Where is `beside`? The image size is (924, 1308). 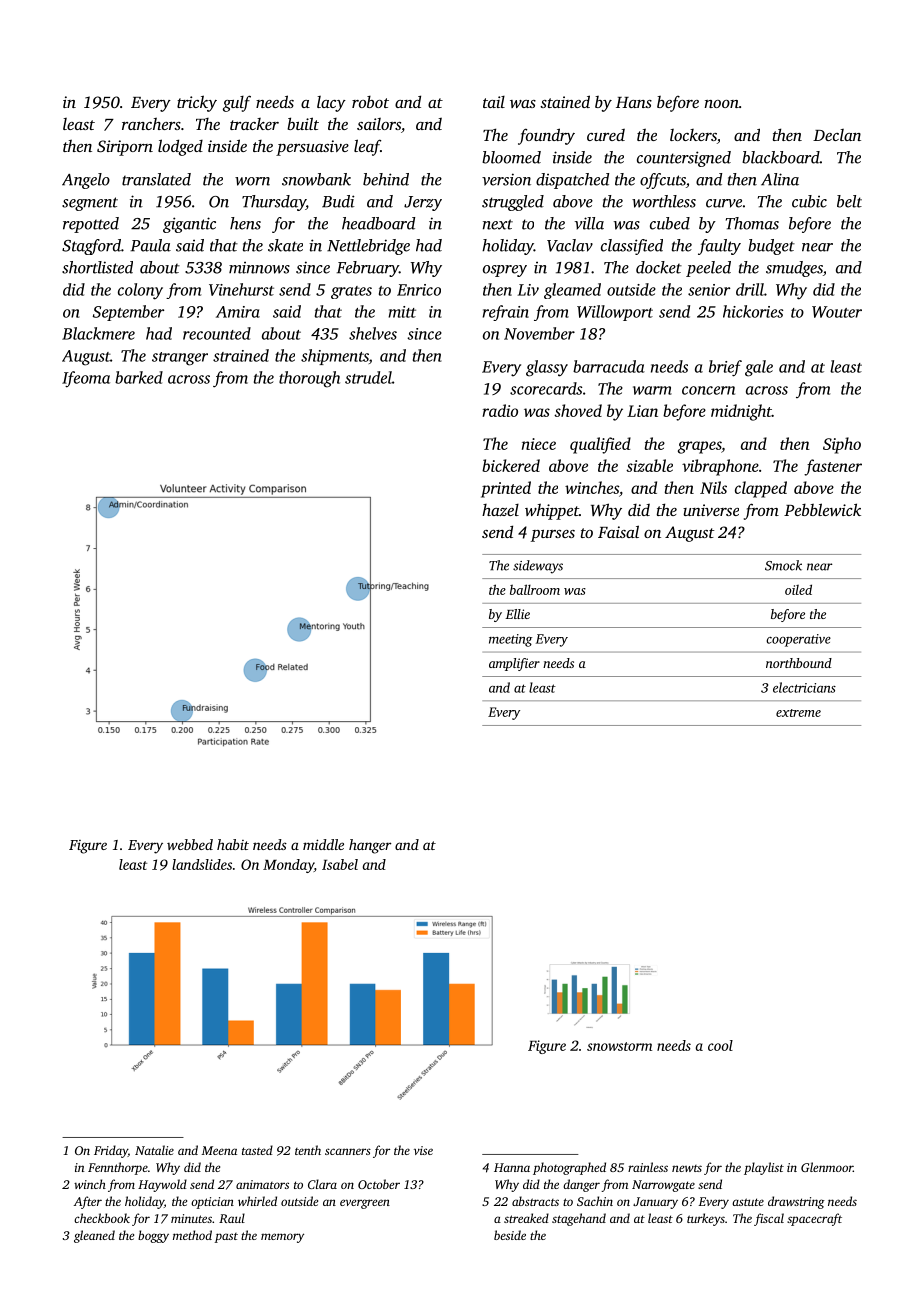
beside is located at coordinates (510, 1235).
